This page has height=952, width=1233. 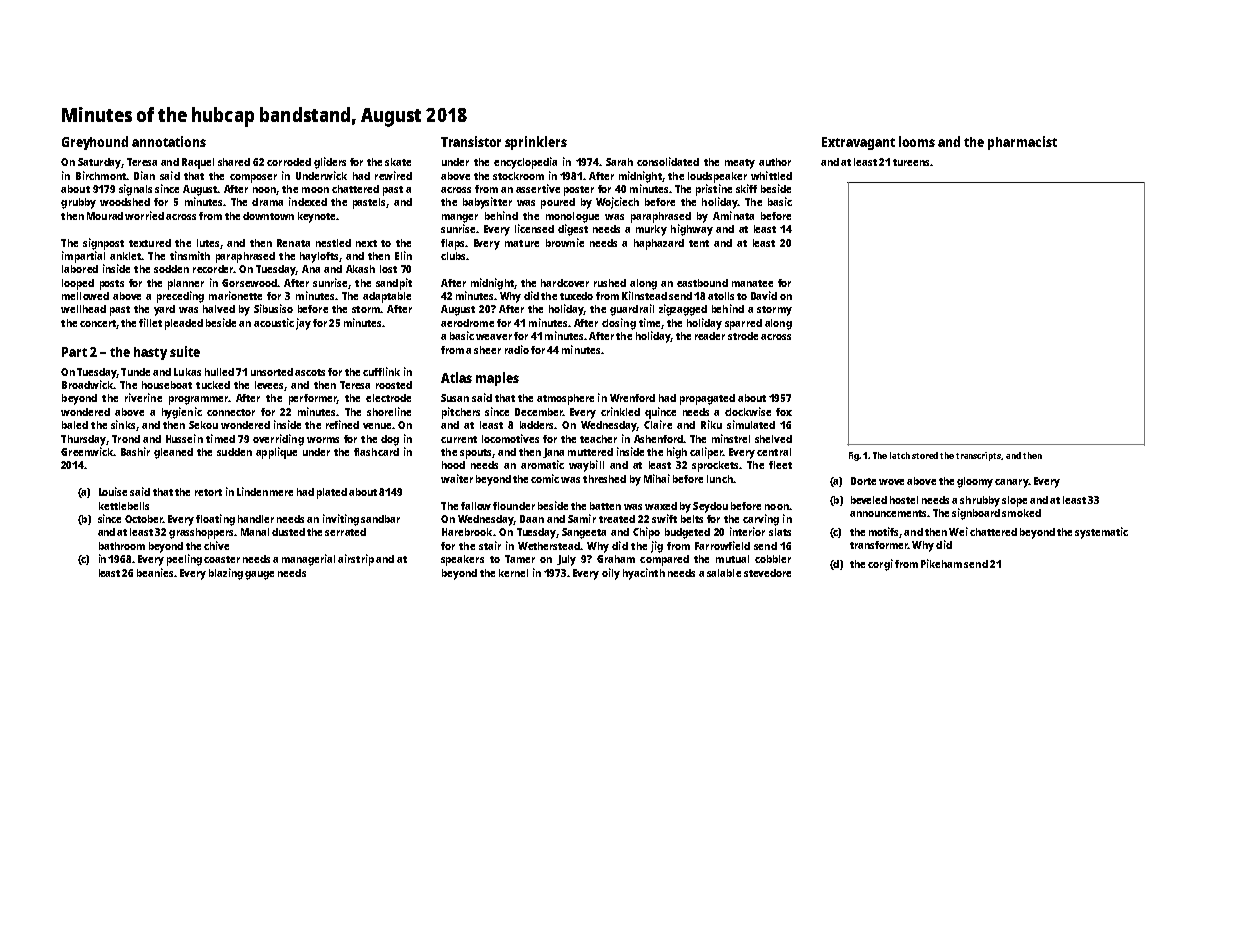 I want to click on pharmacist, so click(x=1022, y=143).
